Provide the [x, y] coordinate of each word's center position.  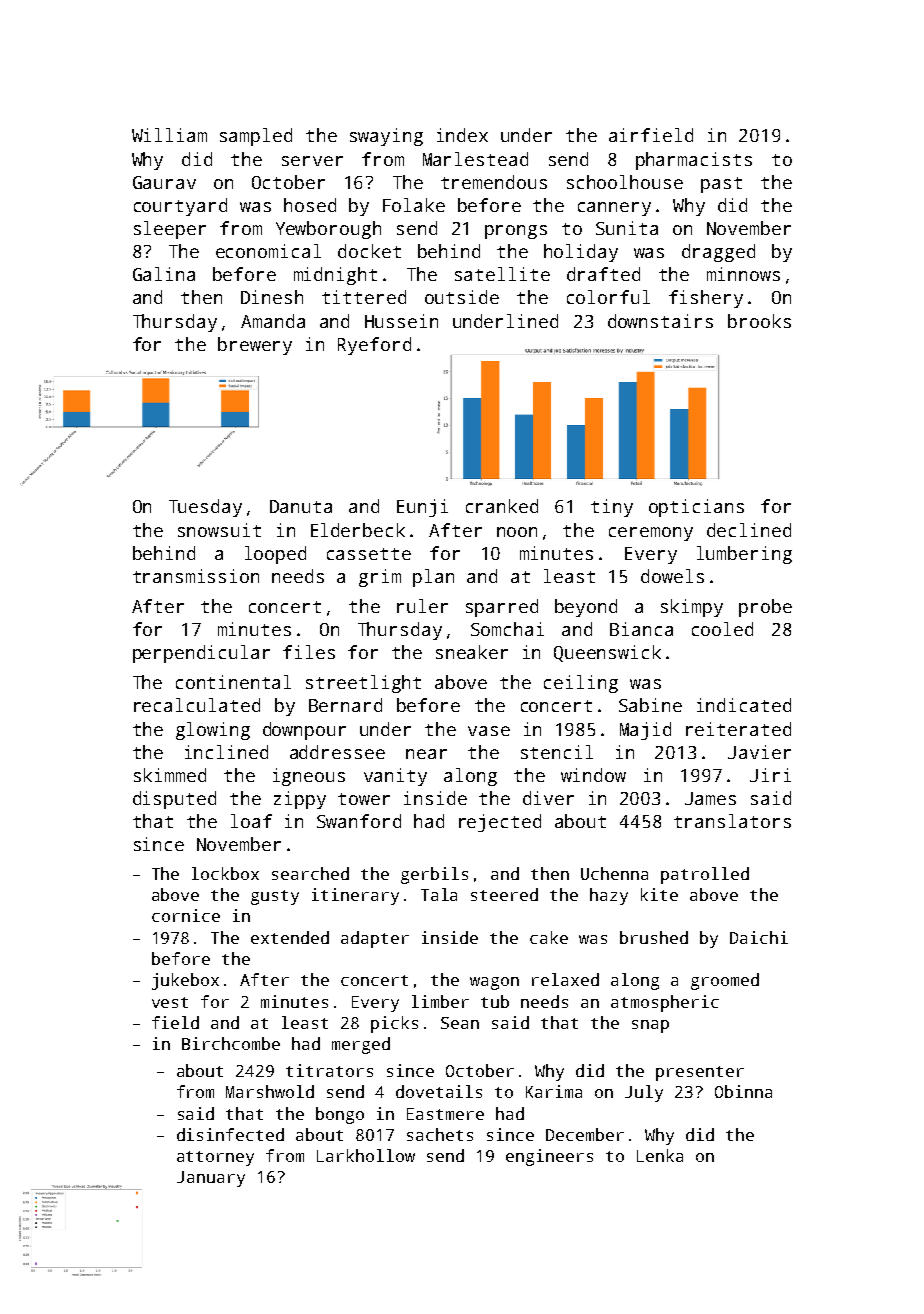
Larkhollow [366, 1155]
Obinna [743, 1091]
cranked [502, 506]
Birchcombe [231, 1043]
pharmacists [694, 161]
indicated [744, 705]
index [462, 135]
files [309, 652]
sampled [256, 137]
